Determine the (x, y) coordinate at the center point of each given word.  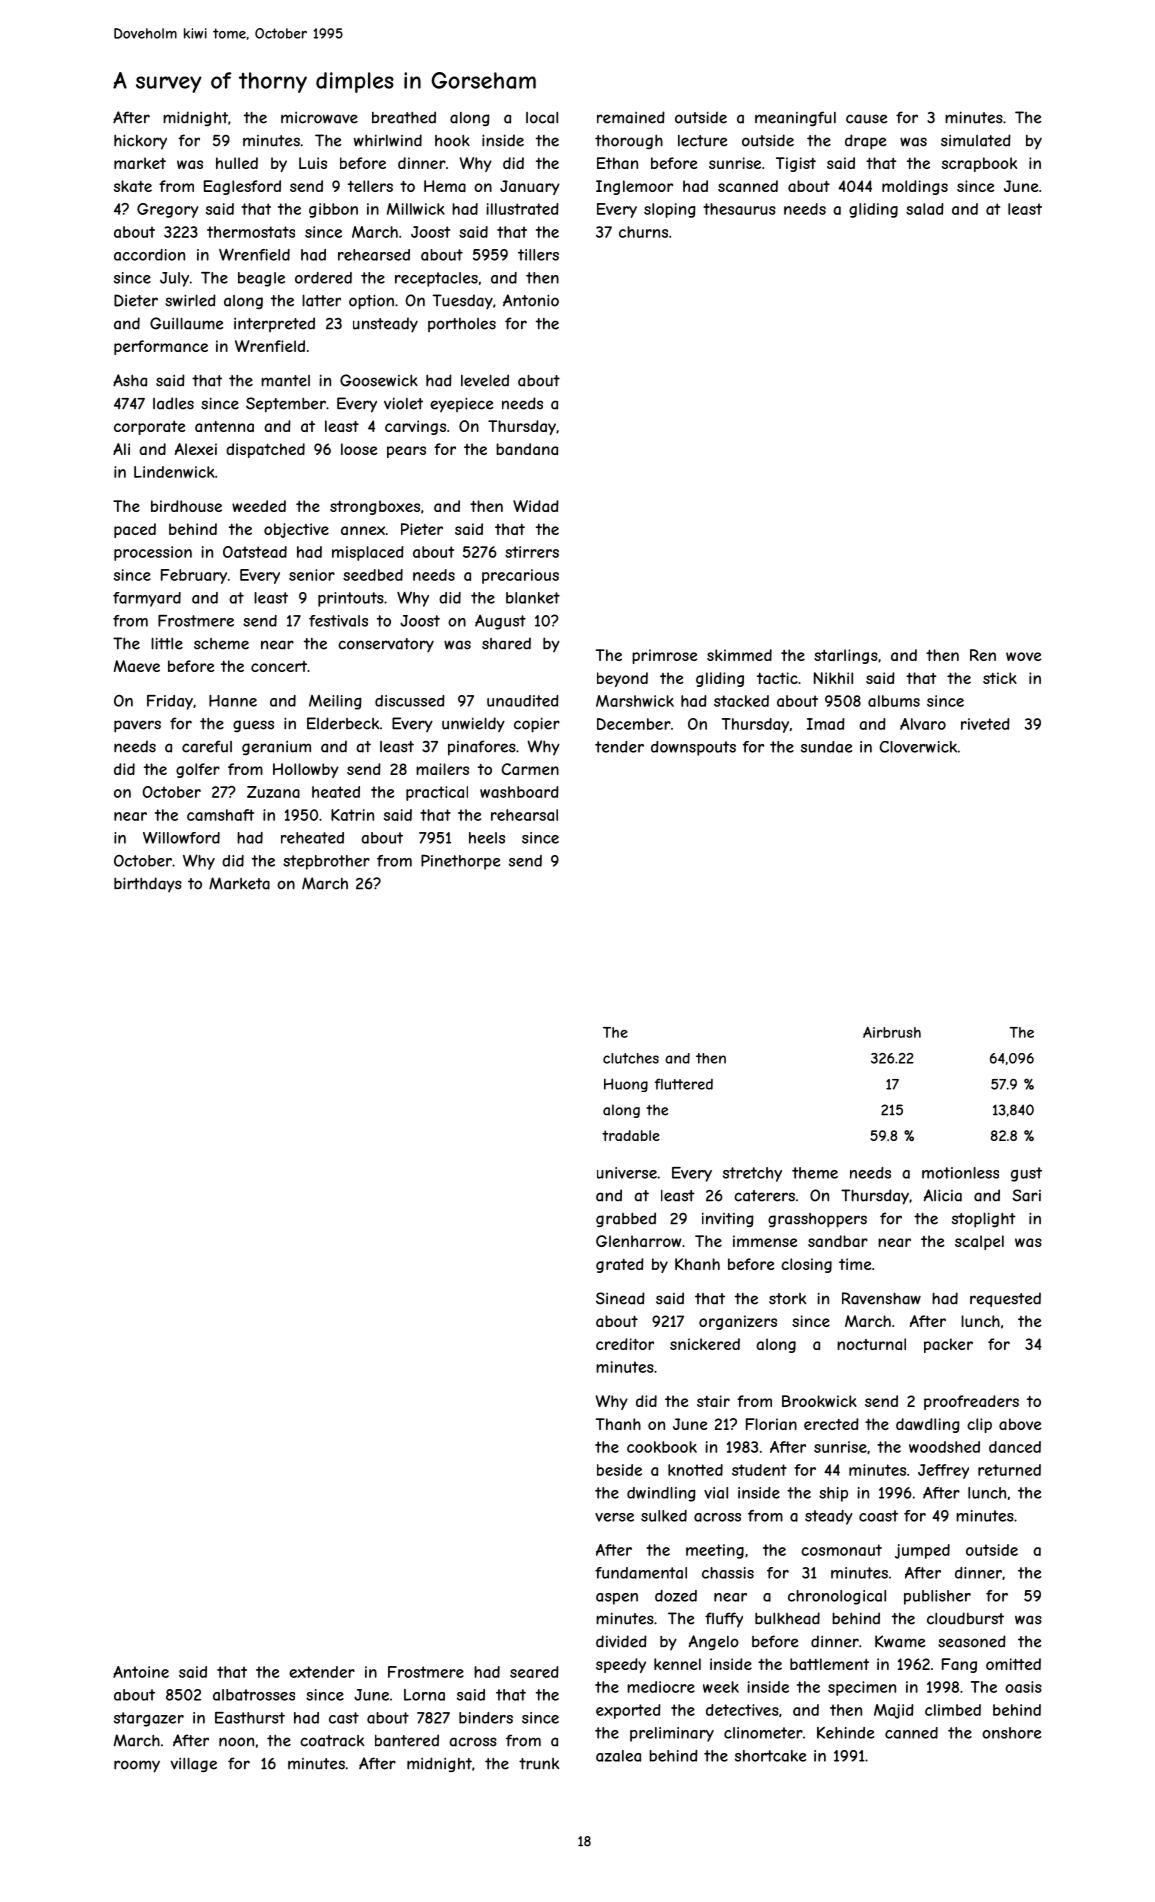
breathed (404, 117)
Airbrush (892, 1032)
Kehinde (845, 1733)
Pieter (422, 529)
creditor (625, 1344)
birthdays (148, 884)
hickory (140, 142)
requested (1005, 1299)
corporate (149, 428)
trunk (539, 1764)
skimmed (739, 655)
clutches (631, 1058)
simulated (976, 140)
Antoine (141, 1672)
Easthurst (250, 1718)
